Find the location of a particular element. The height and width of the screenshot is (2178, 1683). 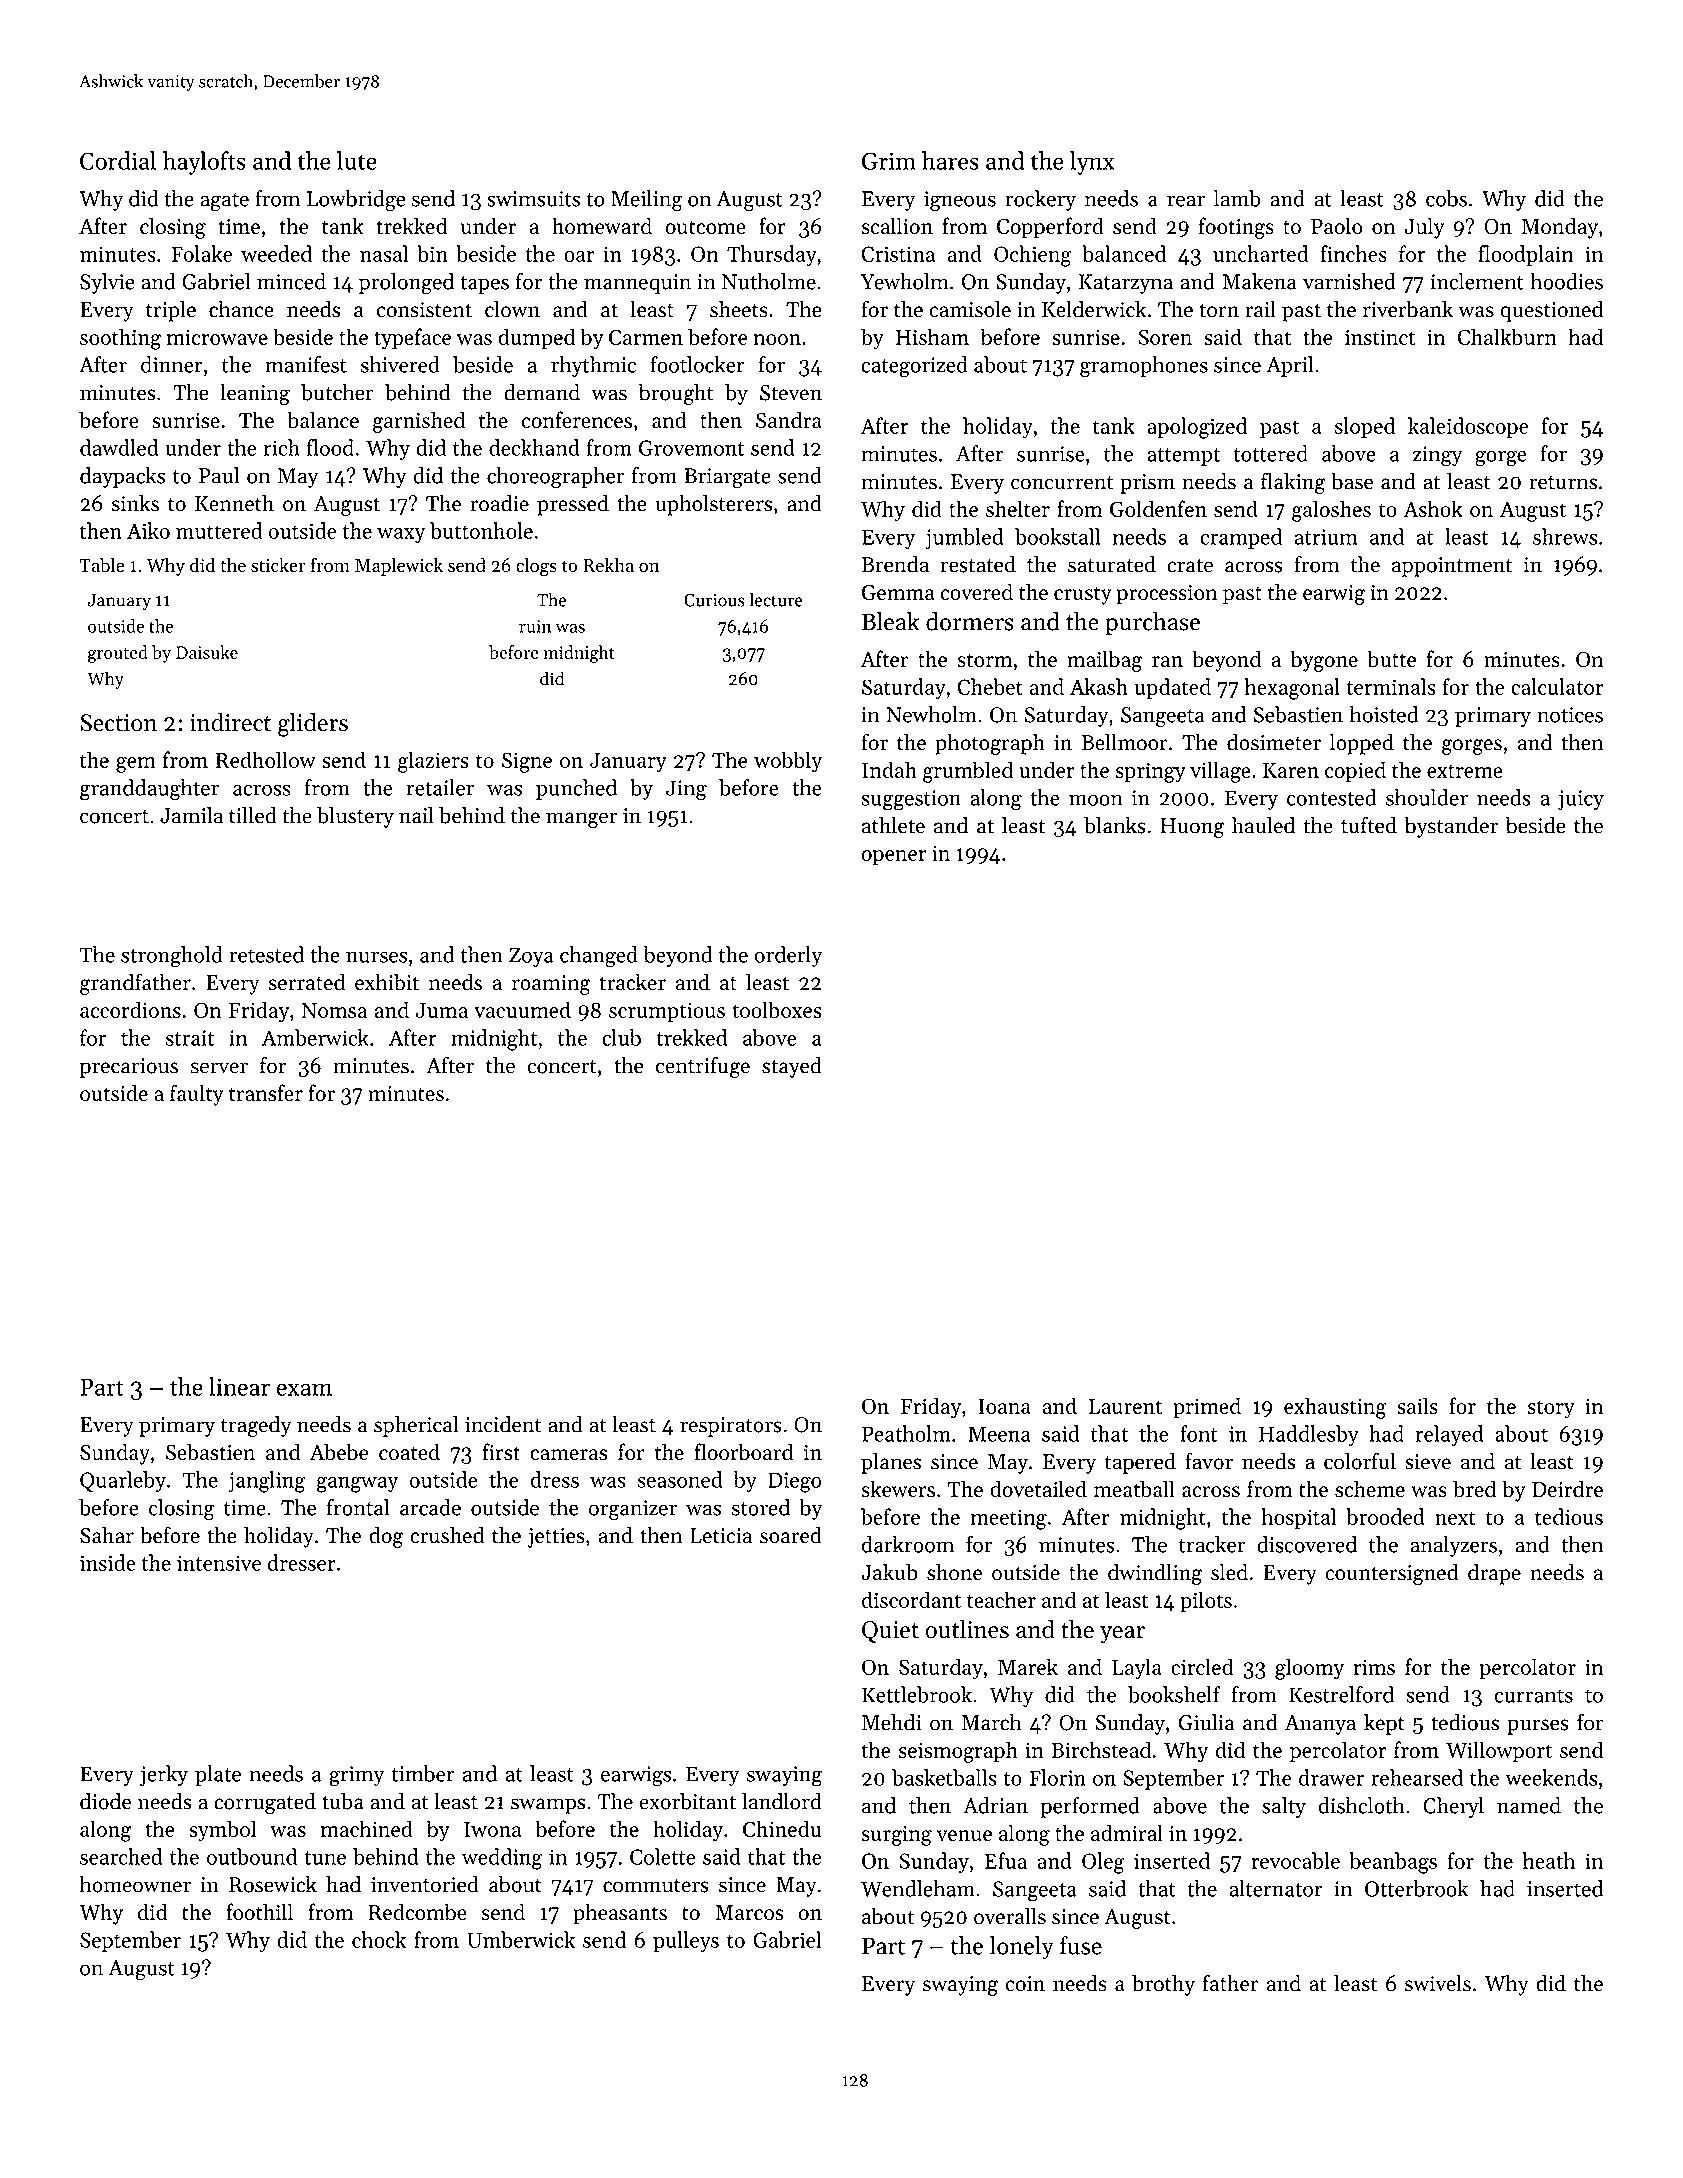

foothill is located at coordinates (259, 1911).
